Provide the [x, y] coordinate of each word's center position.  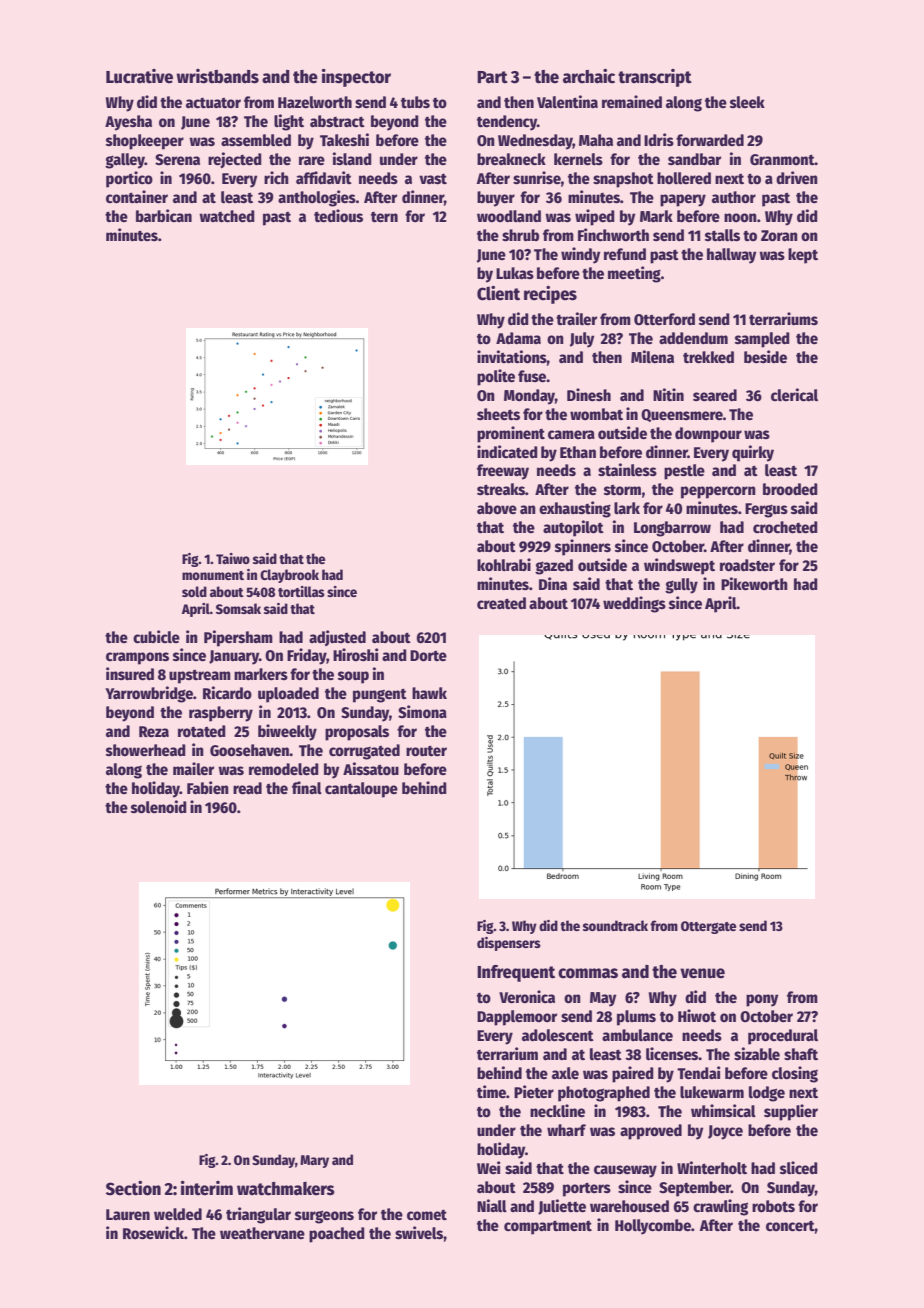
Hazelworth [315, 102]
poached [337, 1235]
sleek [747, 102]
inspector [356, 78]
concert [790, 1226]
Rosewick [153, 1233]
